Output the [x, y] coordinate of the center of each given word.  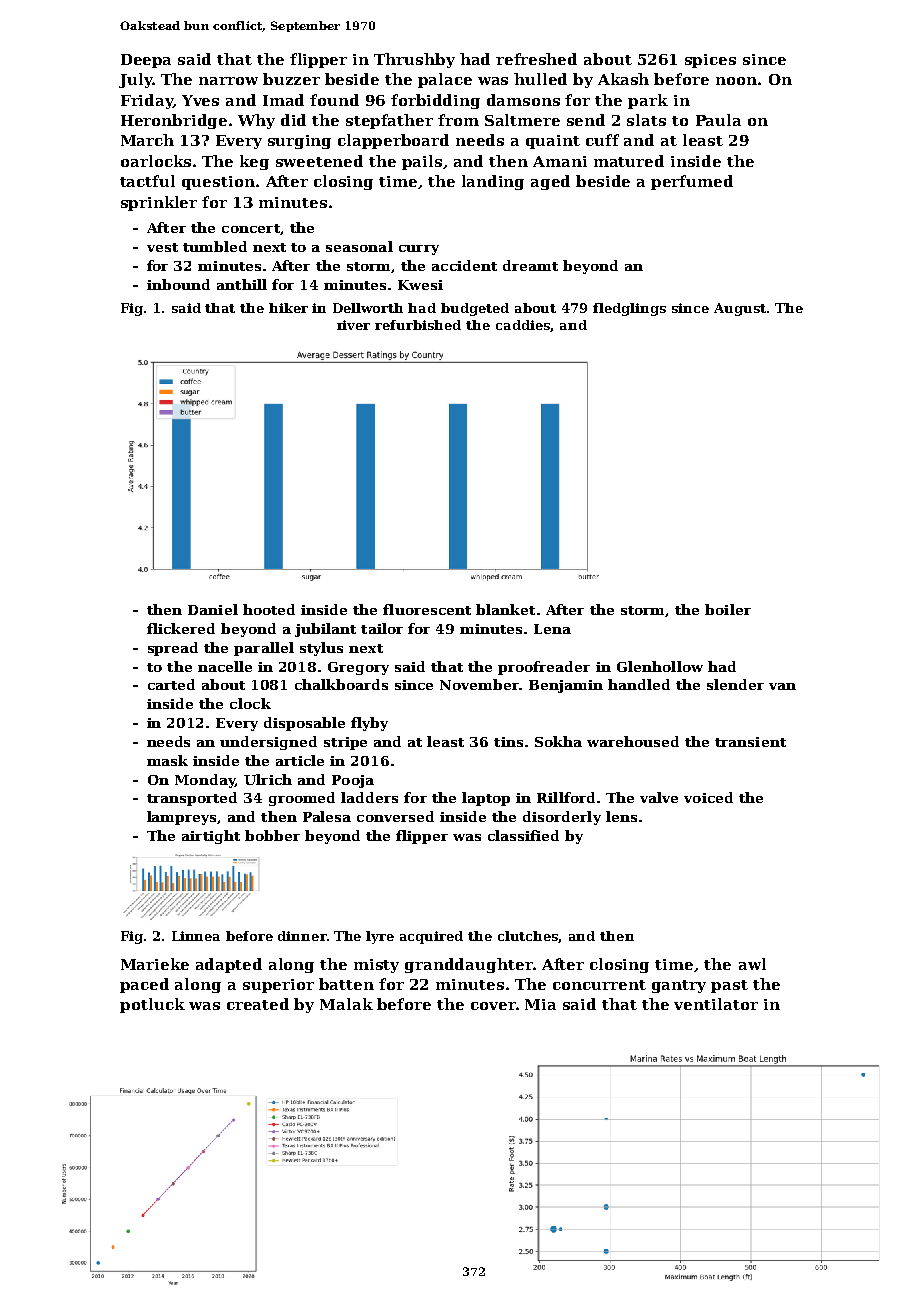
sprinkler [159, 203]
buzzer [291, 79]
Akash [623, 79]
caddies [523, 326]
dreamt [530, 265]
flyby [369, 724]
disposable [304, 724]
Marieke [155, 964]
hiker [288, 308]
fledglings [629, 309]
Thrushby [414, 60]
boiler [728, 609]
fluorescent [427, 609]
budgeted [475, 309]
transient [750, 742]
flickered [181, 628]
